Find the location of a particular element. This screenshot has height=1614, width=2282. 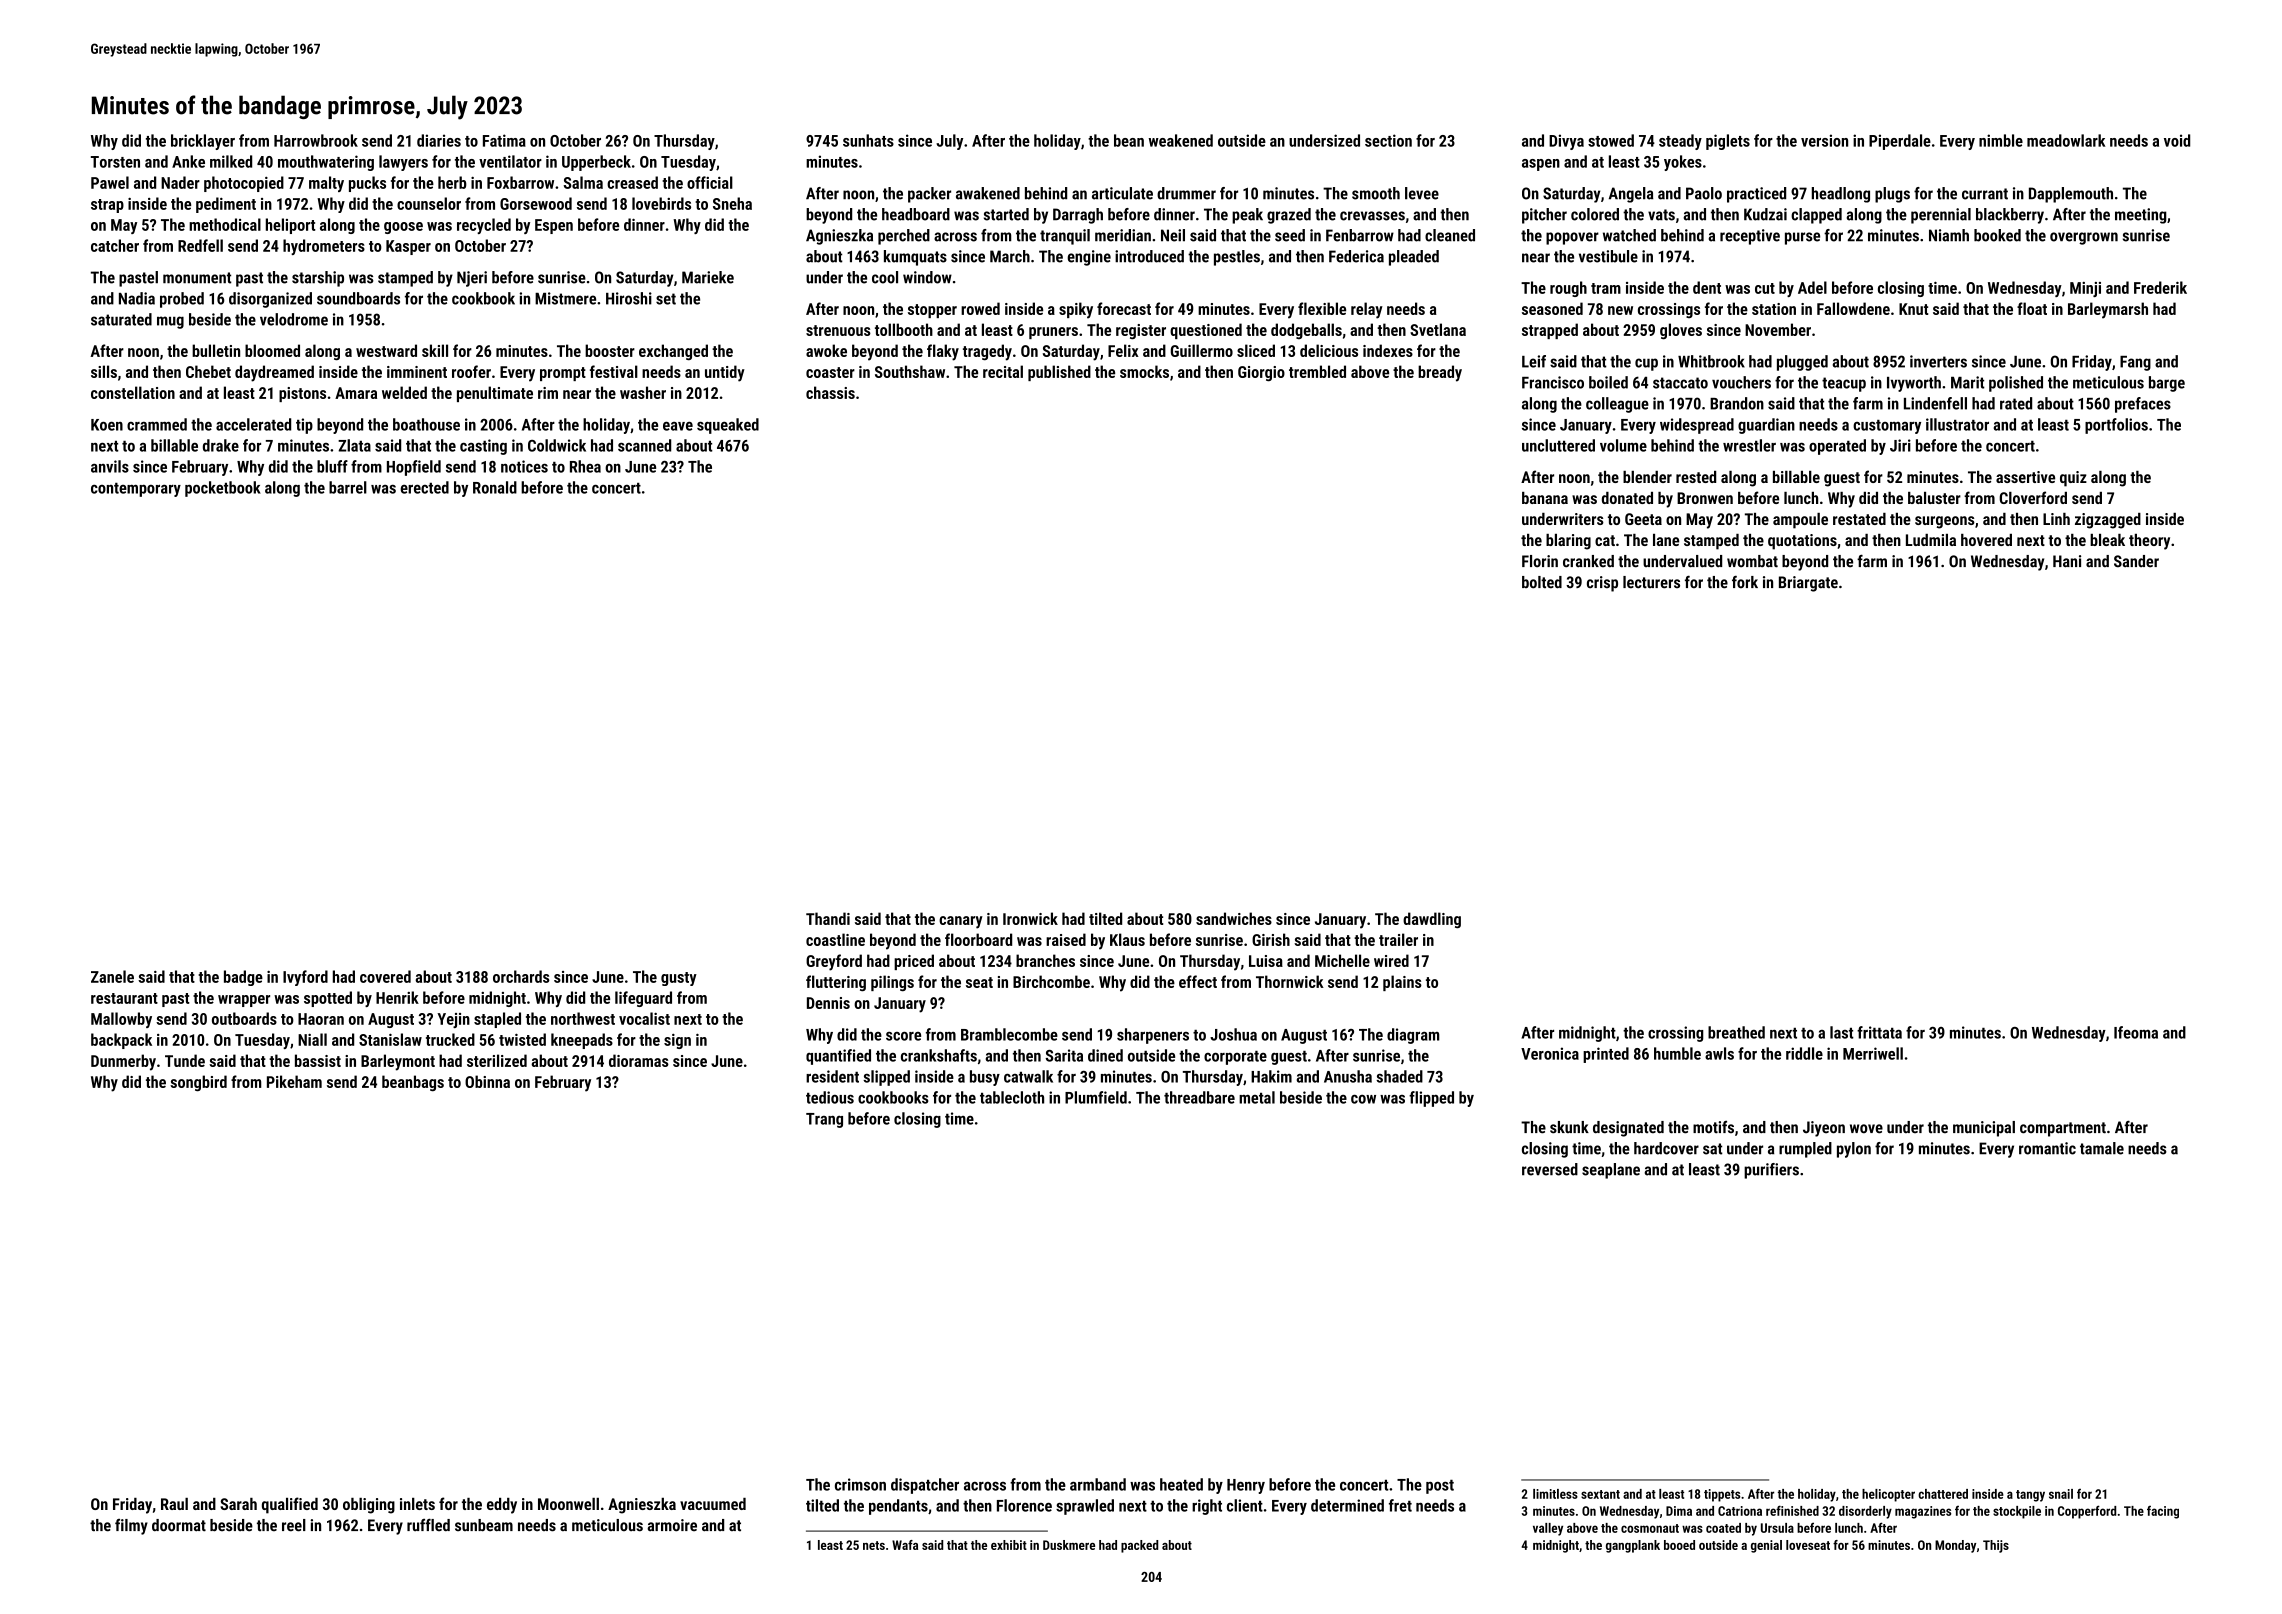

Zanele is located at coordinates (112, 976).
